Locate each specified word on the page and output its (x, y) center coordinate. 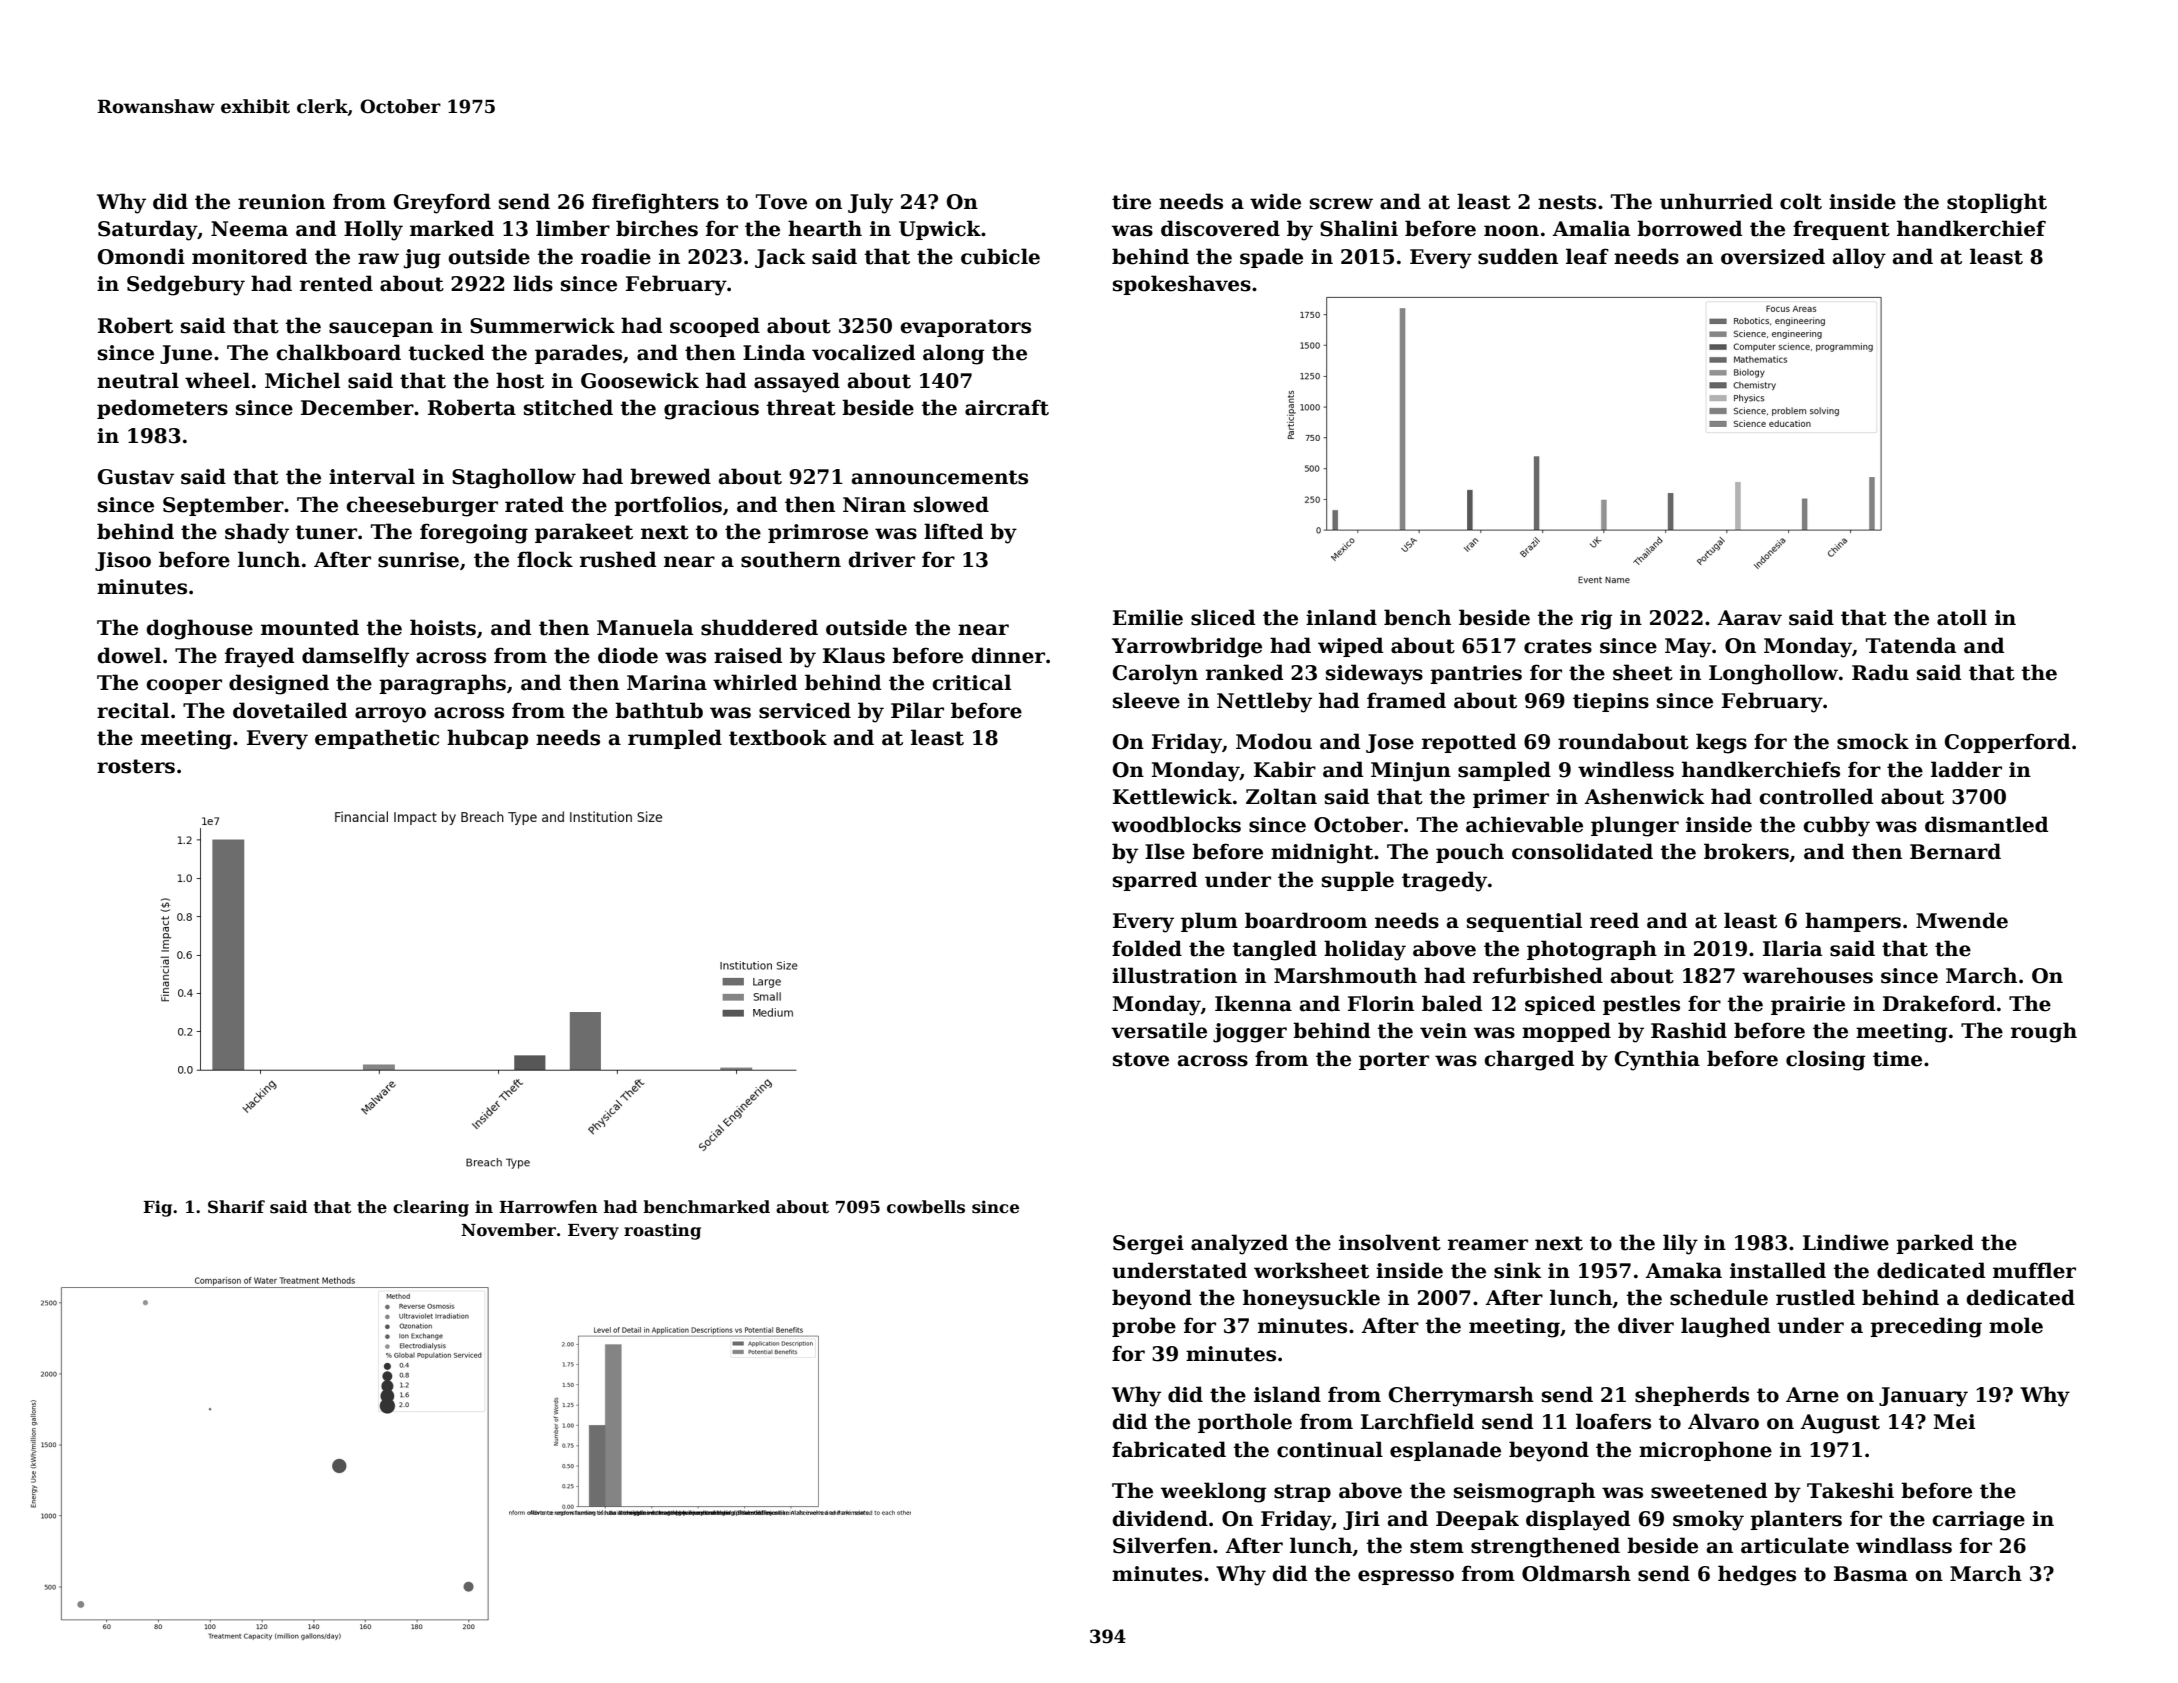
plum (1209, 922)
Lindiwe (1846, 1242)
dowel (129, 655)
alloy (1859, 258)
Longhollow (1773, 674)
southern (791, 559)
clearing (431, 1208)
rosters (136, 766)
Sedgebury (186, 285)
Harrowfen (548, 1207)
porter (1394, 1061)
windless (1626, 769)
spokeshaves (1182, 285)
